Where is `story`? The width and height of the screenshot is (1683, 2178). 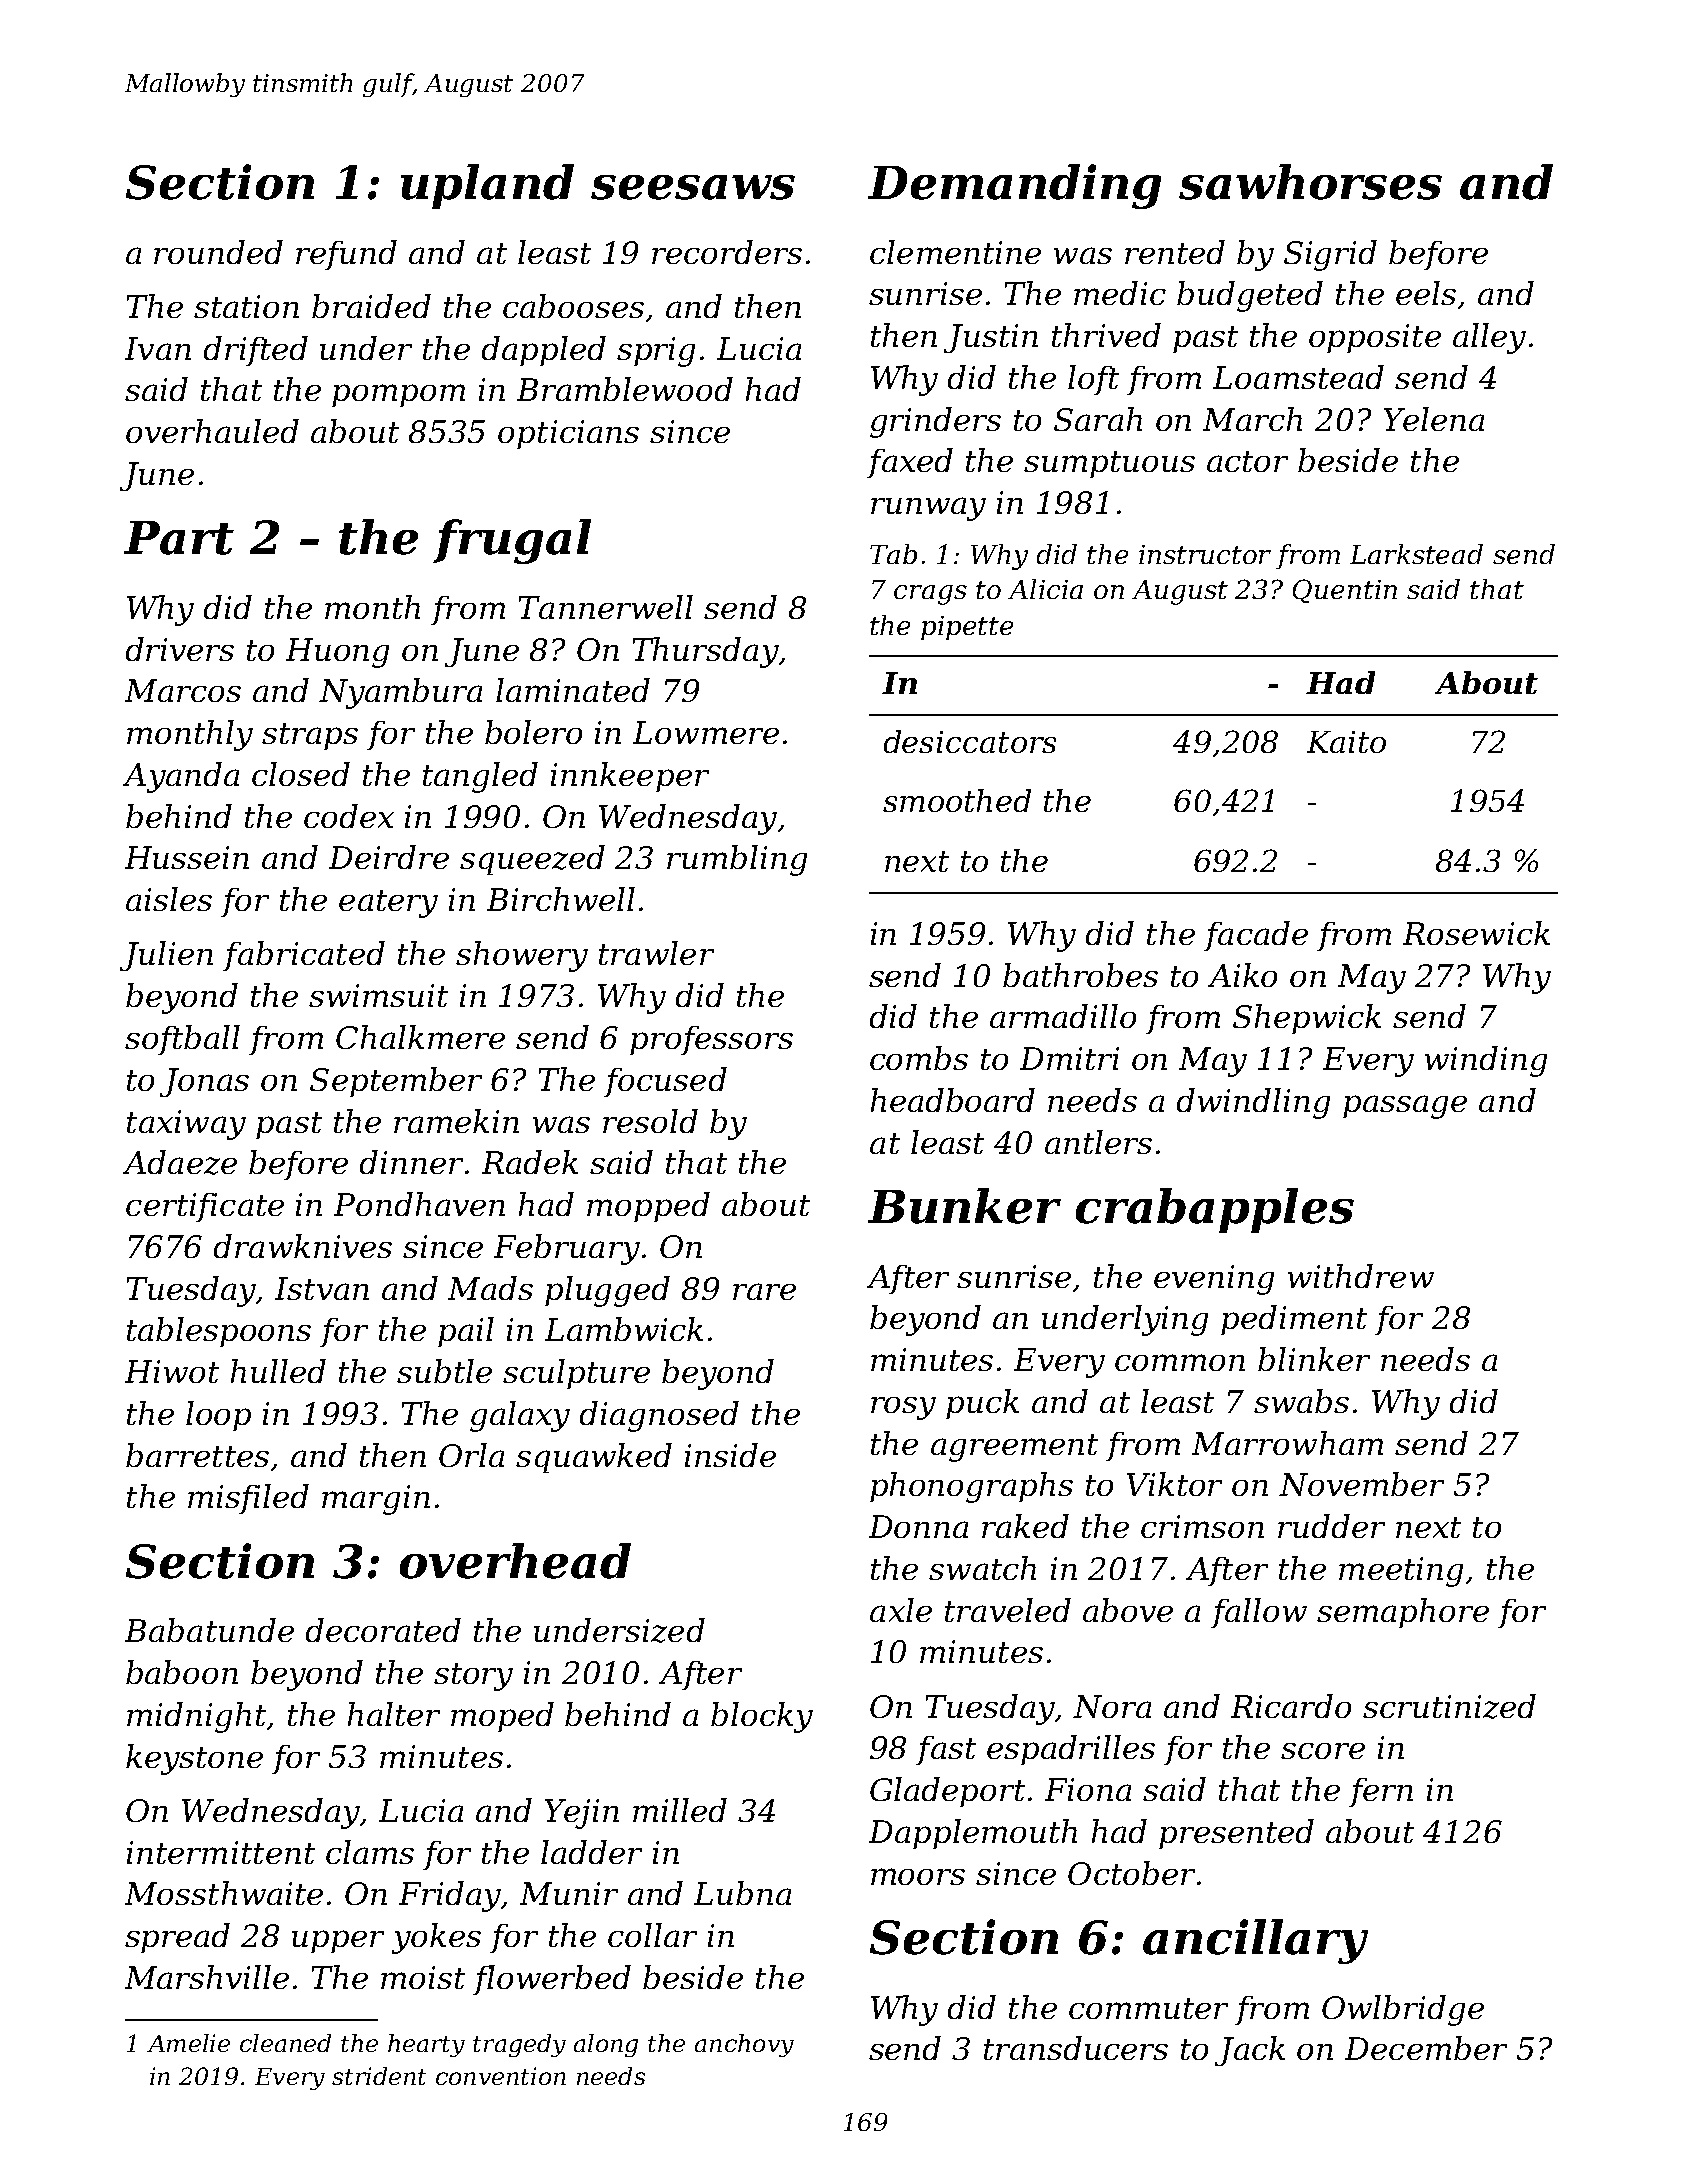
story is located at coordinates (473, 1677).
